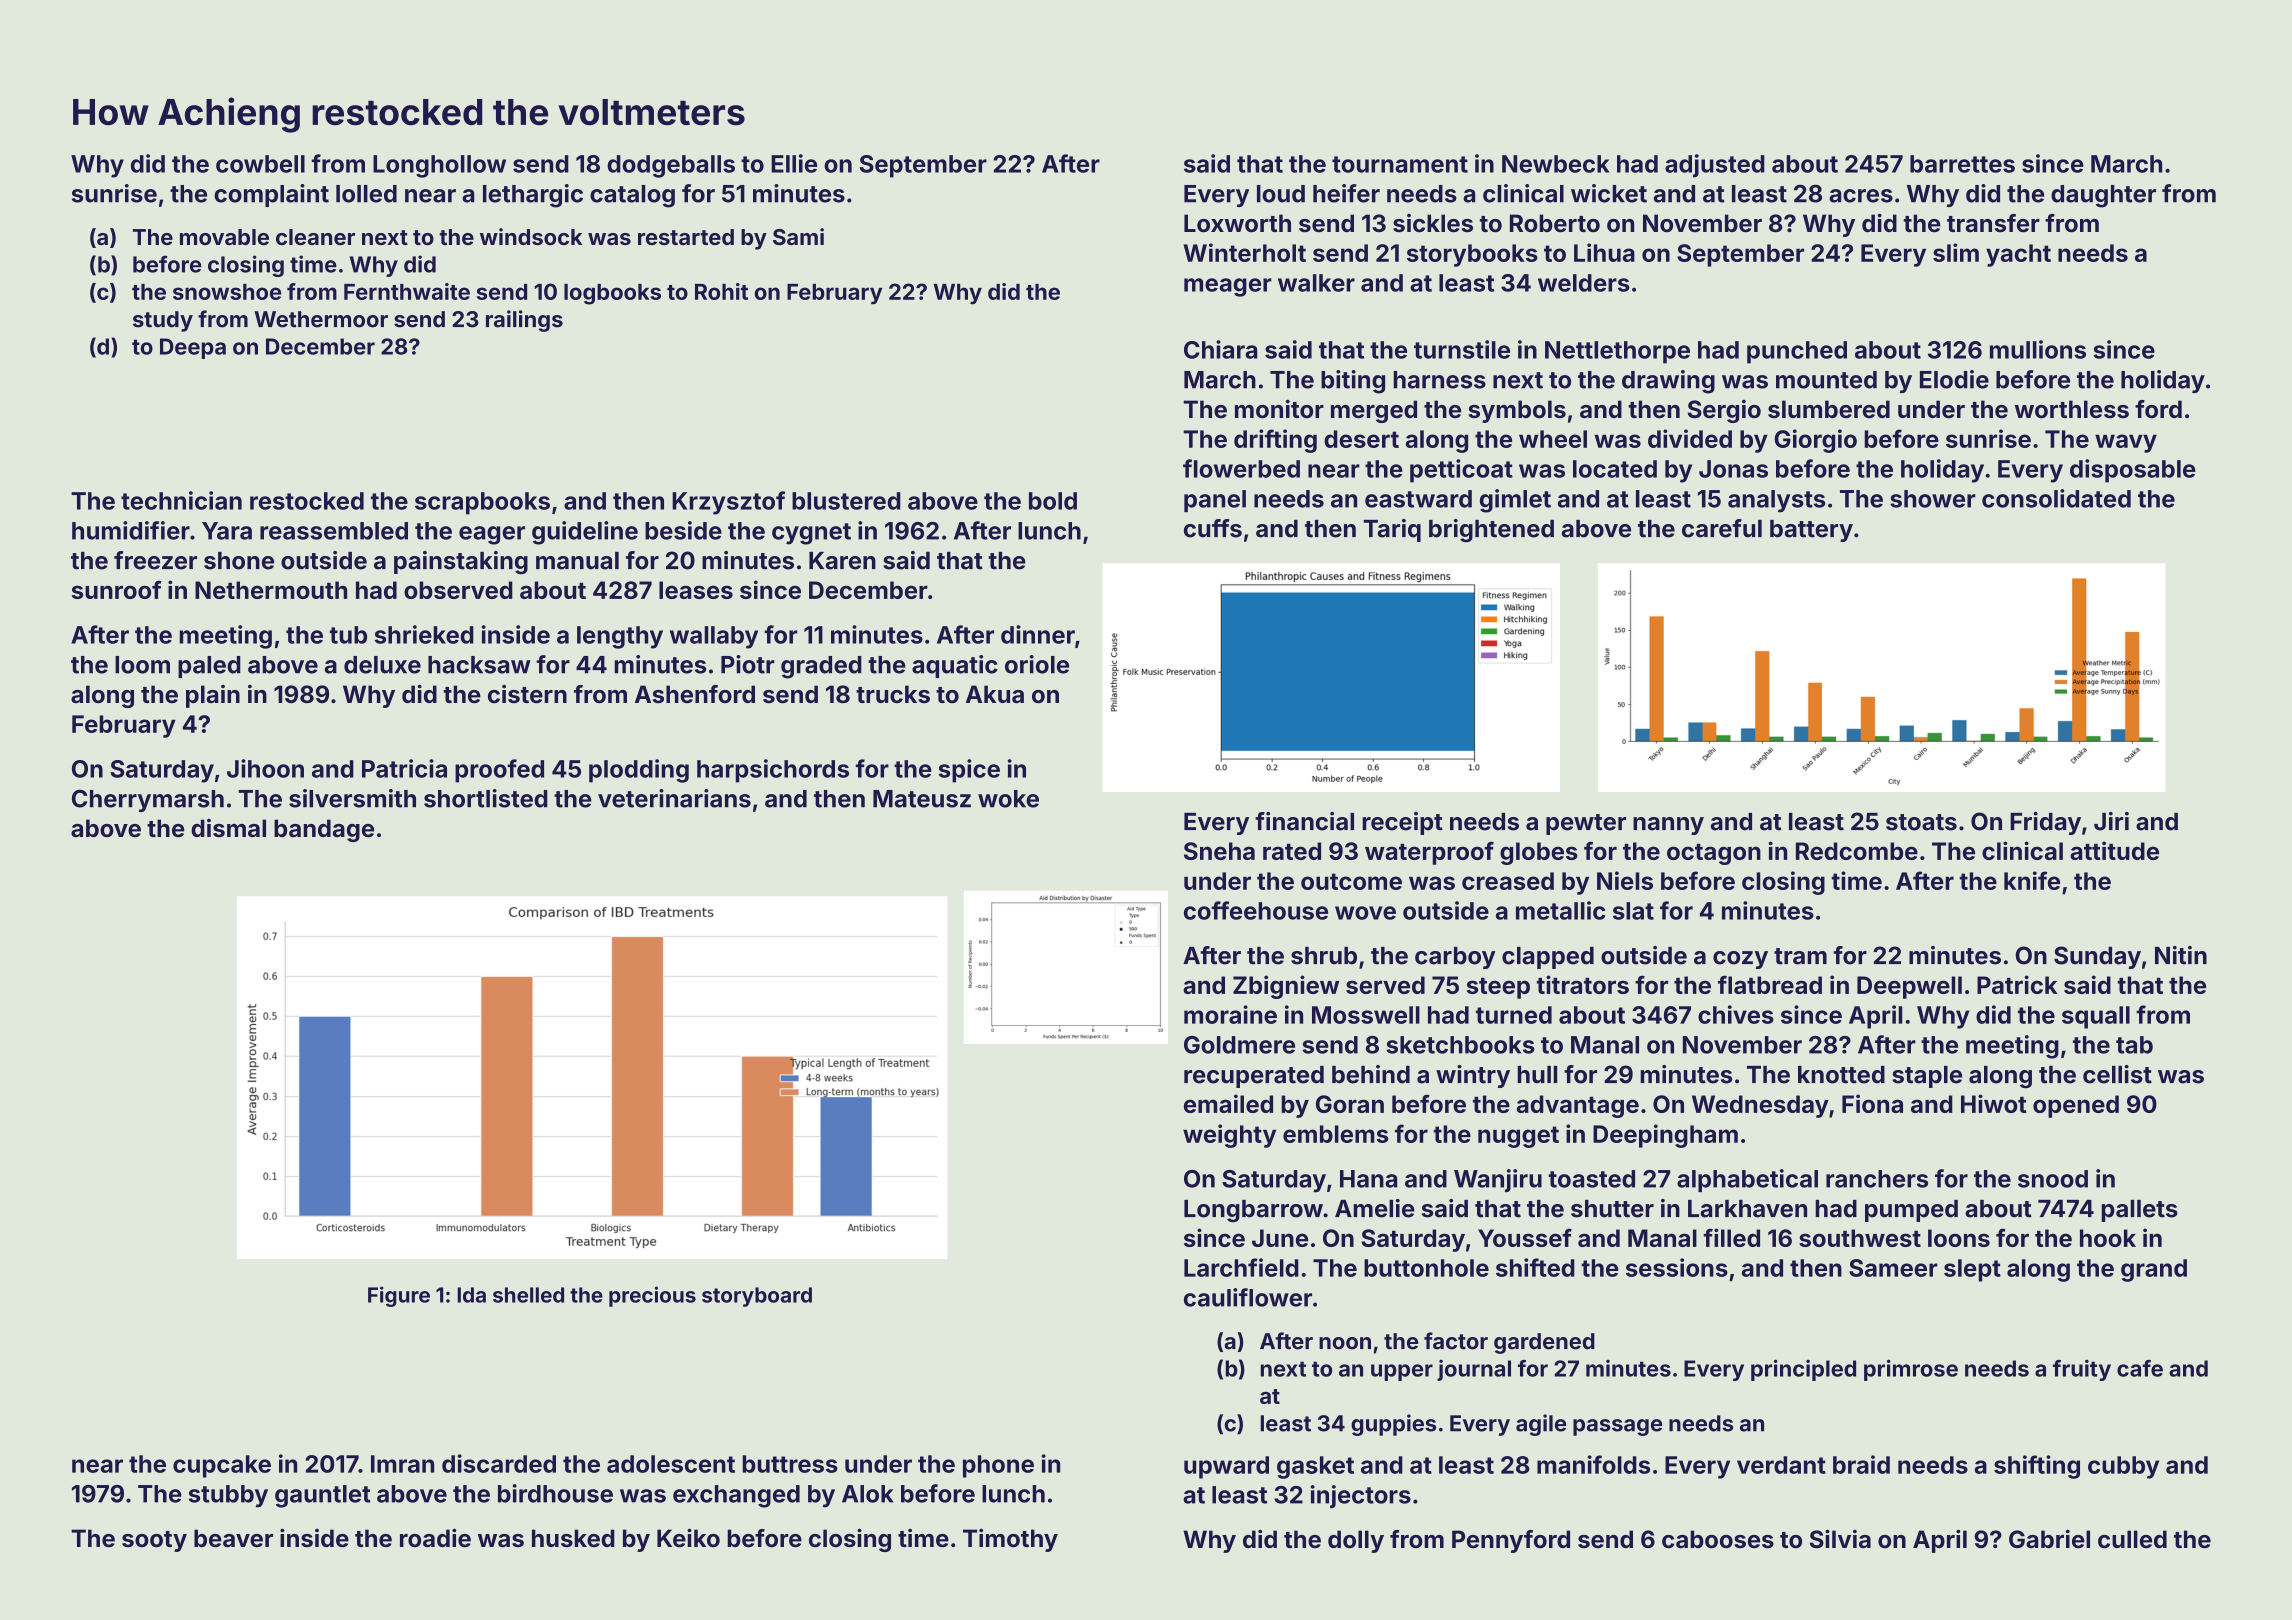 The height and width of the screenshot is (1620, 2292). What do you see at coordinates (402, 1464) in the screenshot?
I see `Imran` at bounding box center [402, 1464].
